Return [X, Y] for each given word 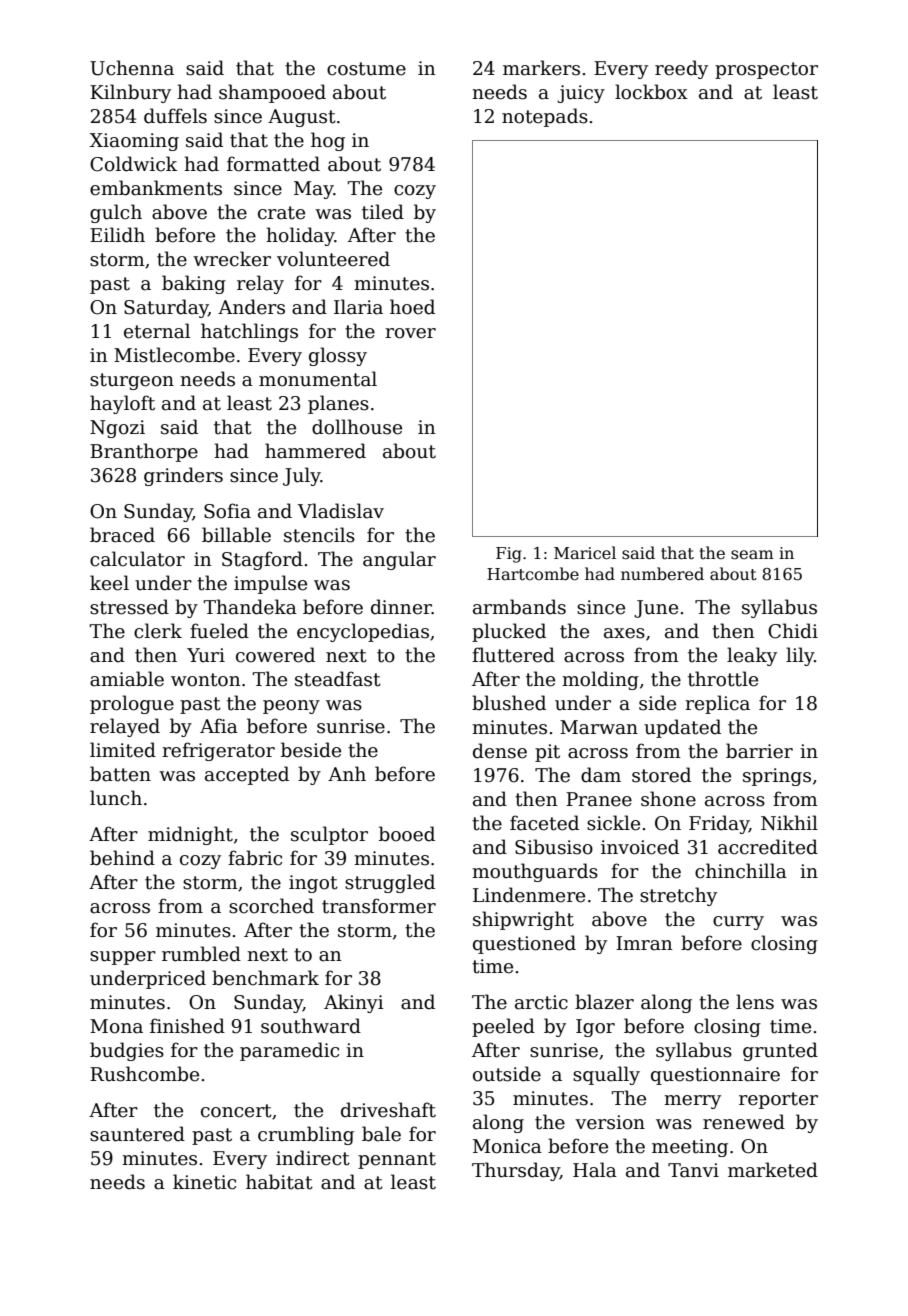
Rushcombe [144, 1074]
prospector [766, 70]
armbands [519, 607]
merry [692, 1102]
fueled [219, 631]
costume [366, 69]
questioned [524, 944]
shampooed [272, 93]
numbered [662, 574]
